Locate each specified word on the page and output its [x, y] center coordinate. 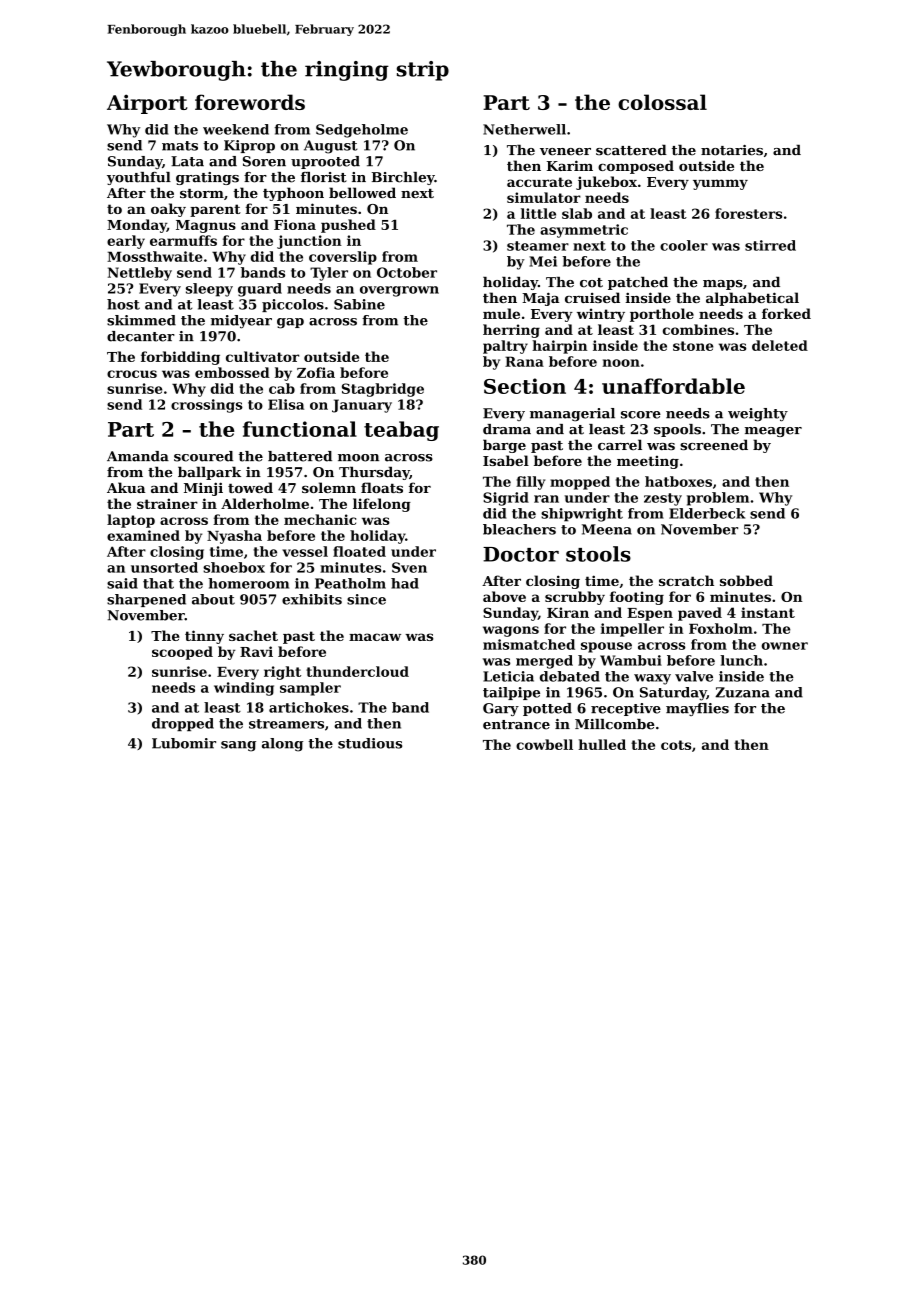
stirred [770, 245]
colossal [662, 102]
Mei [543, 261]
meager [773, 432]
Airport [147, 104]
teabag [401, 431]
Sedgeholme [362, 131]
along [282, 745]
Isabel [506, 460]
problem [718, 499]
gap [290, 323]
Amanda [138, 456]
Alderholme [265, 503]
